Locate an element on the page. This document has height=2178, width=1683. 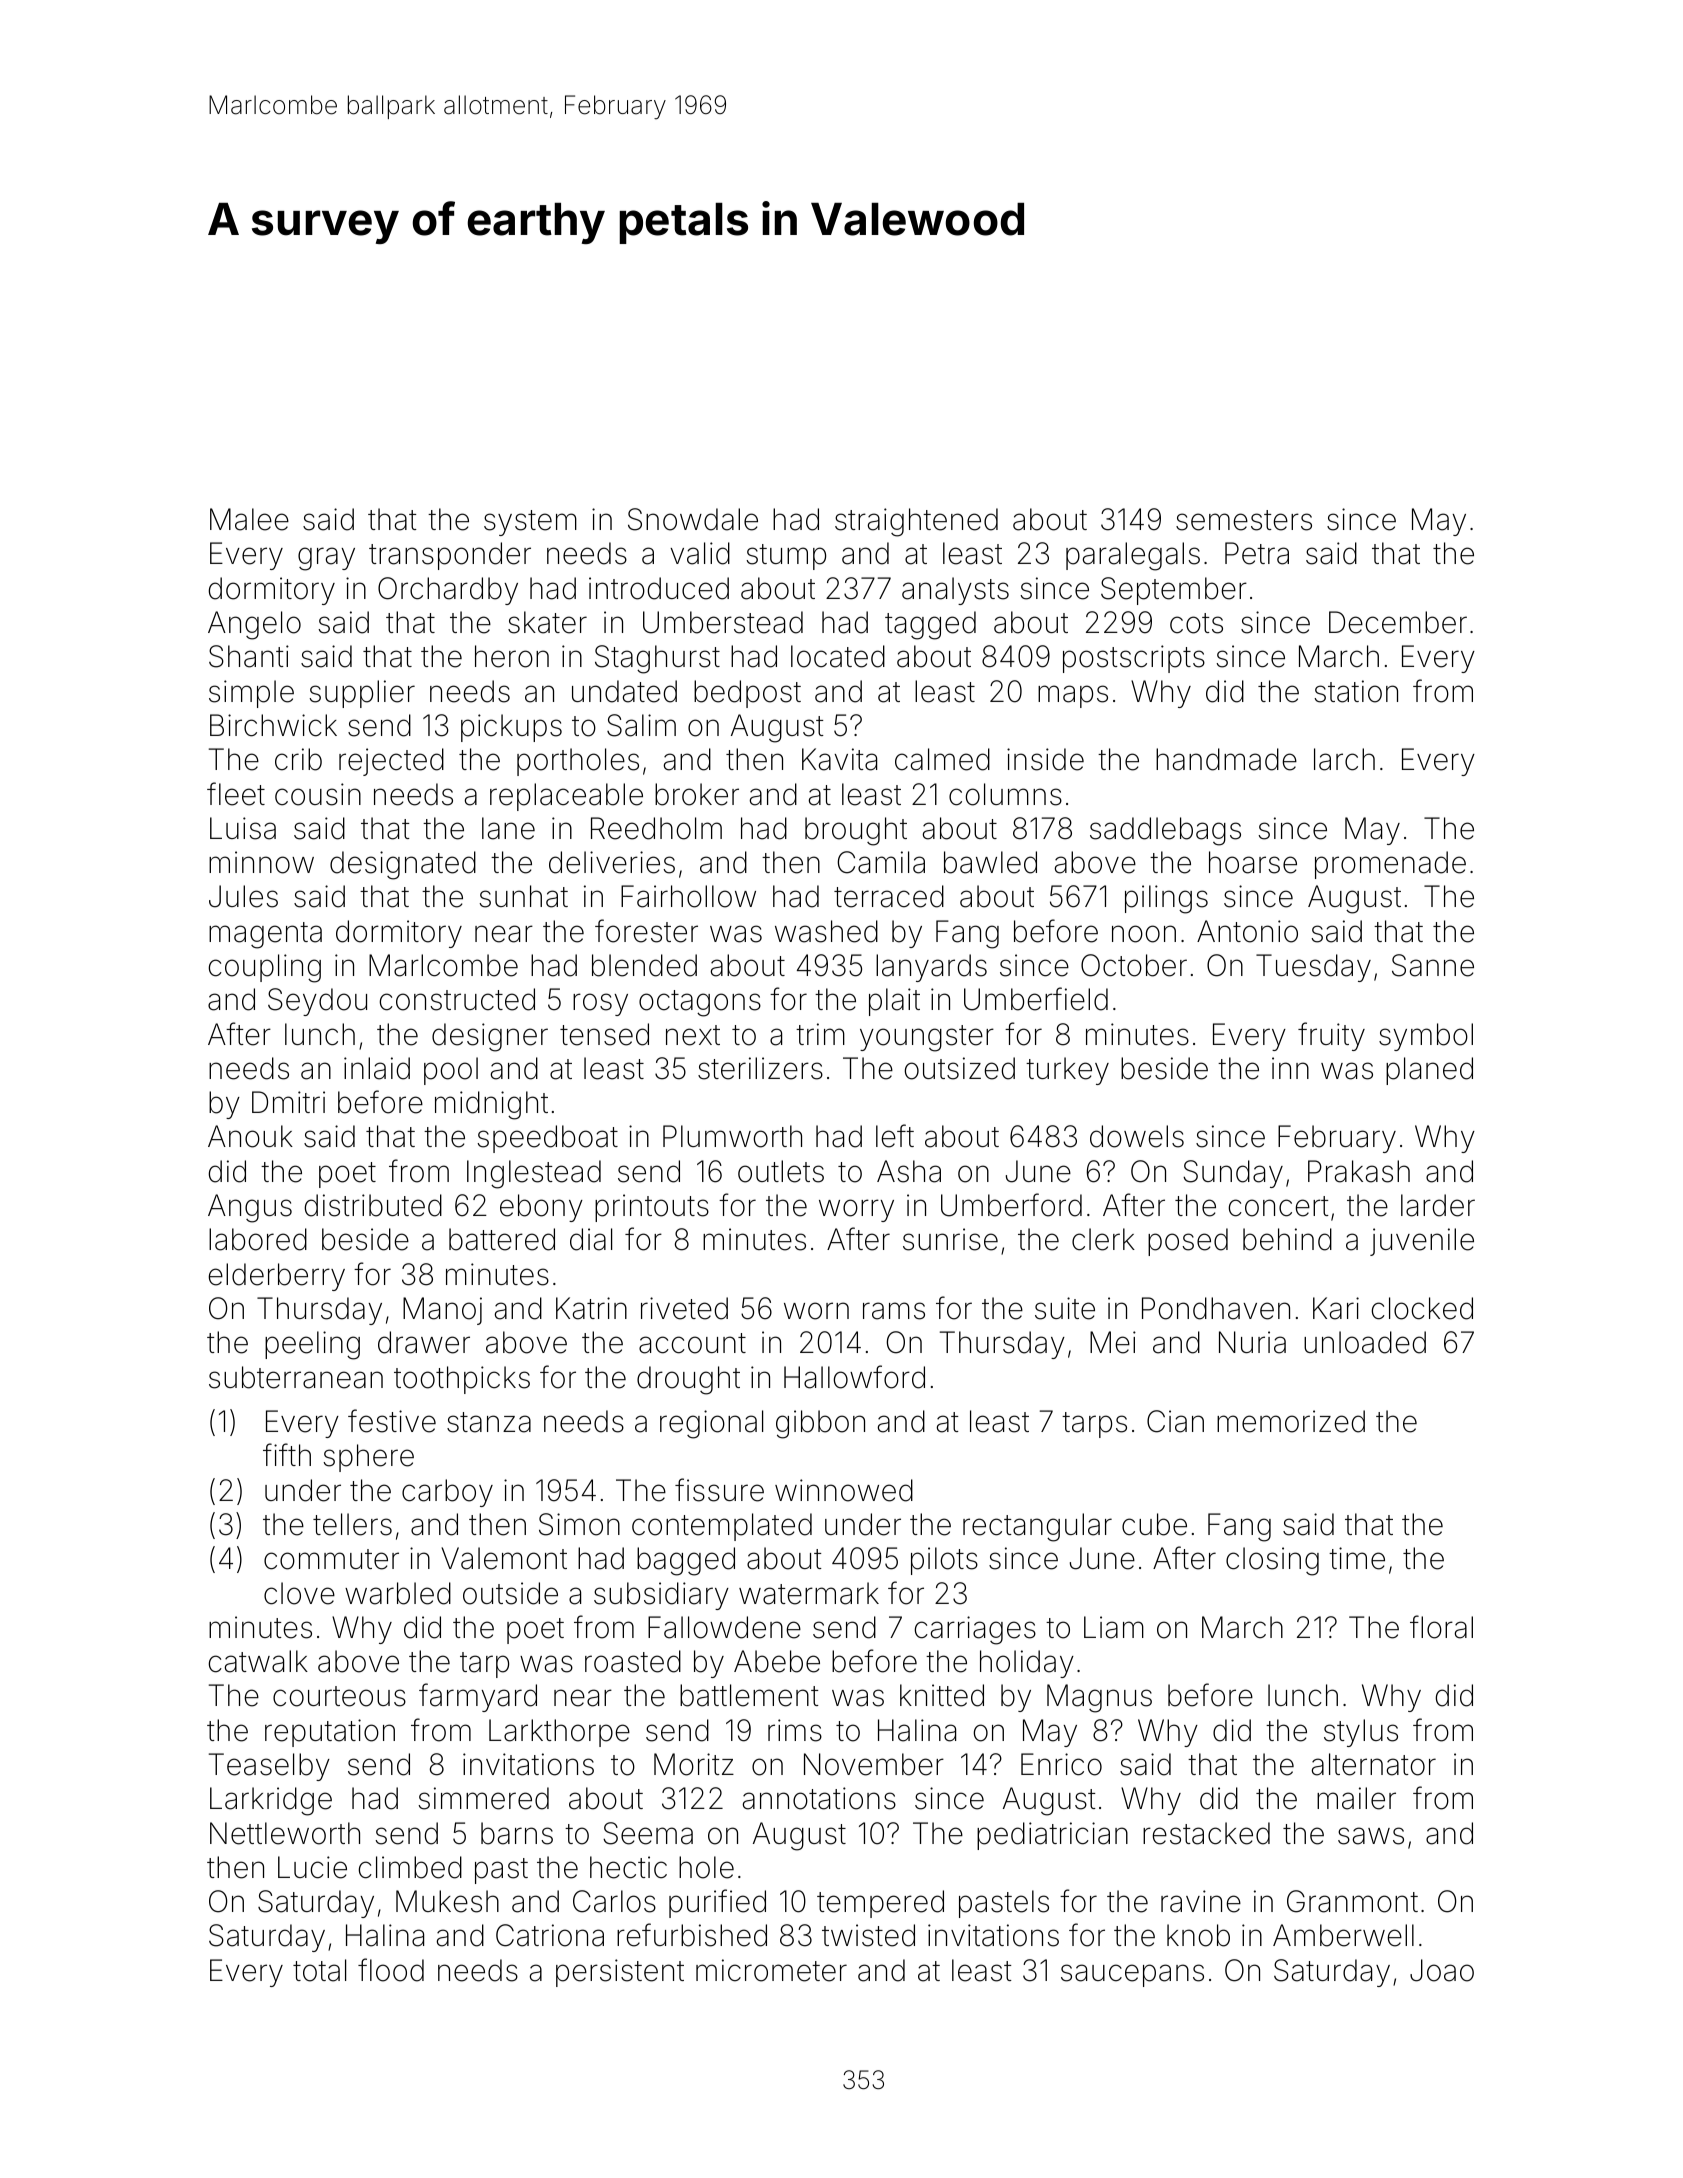
Malee is located at coordinates (249, 519).
